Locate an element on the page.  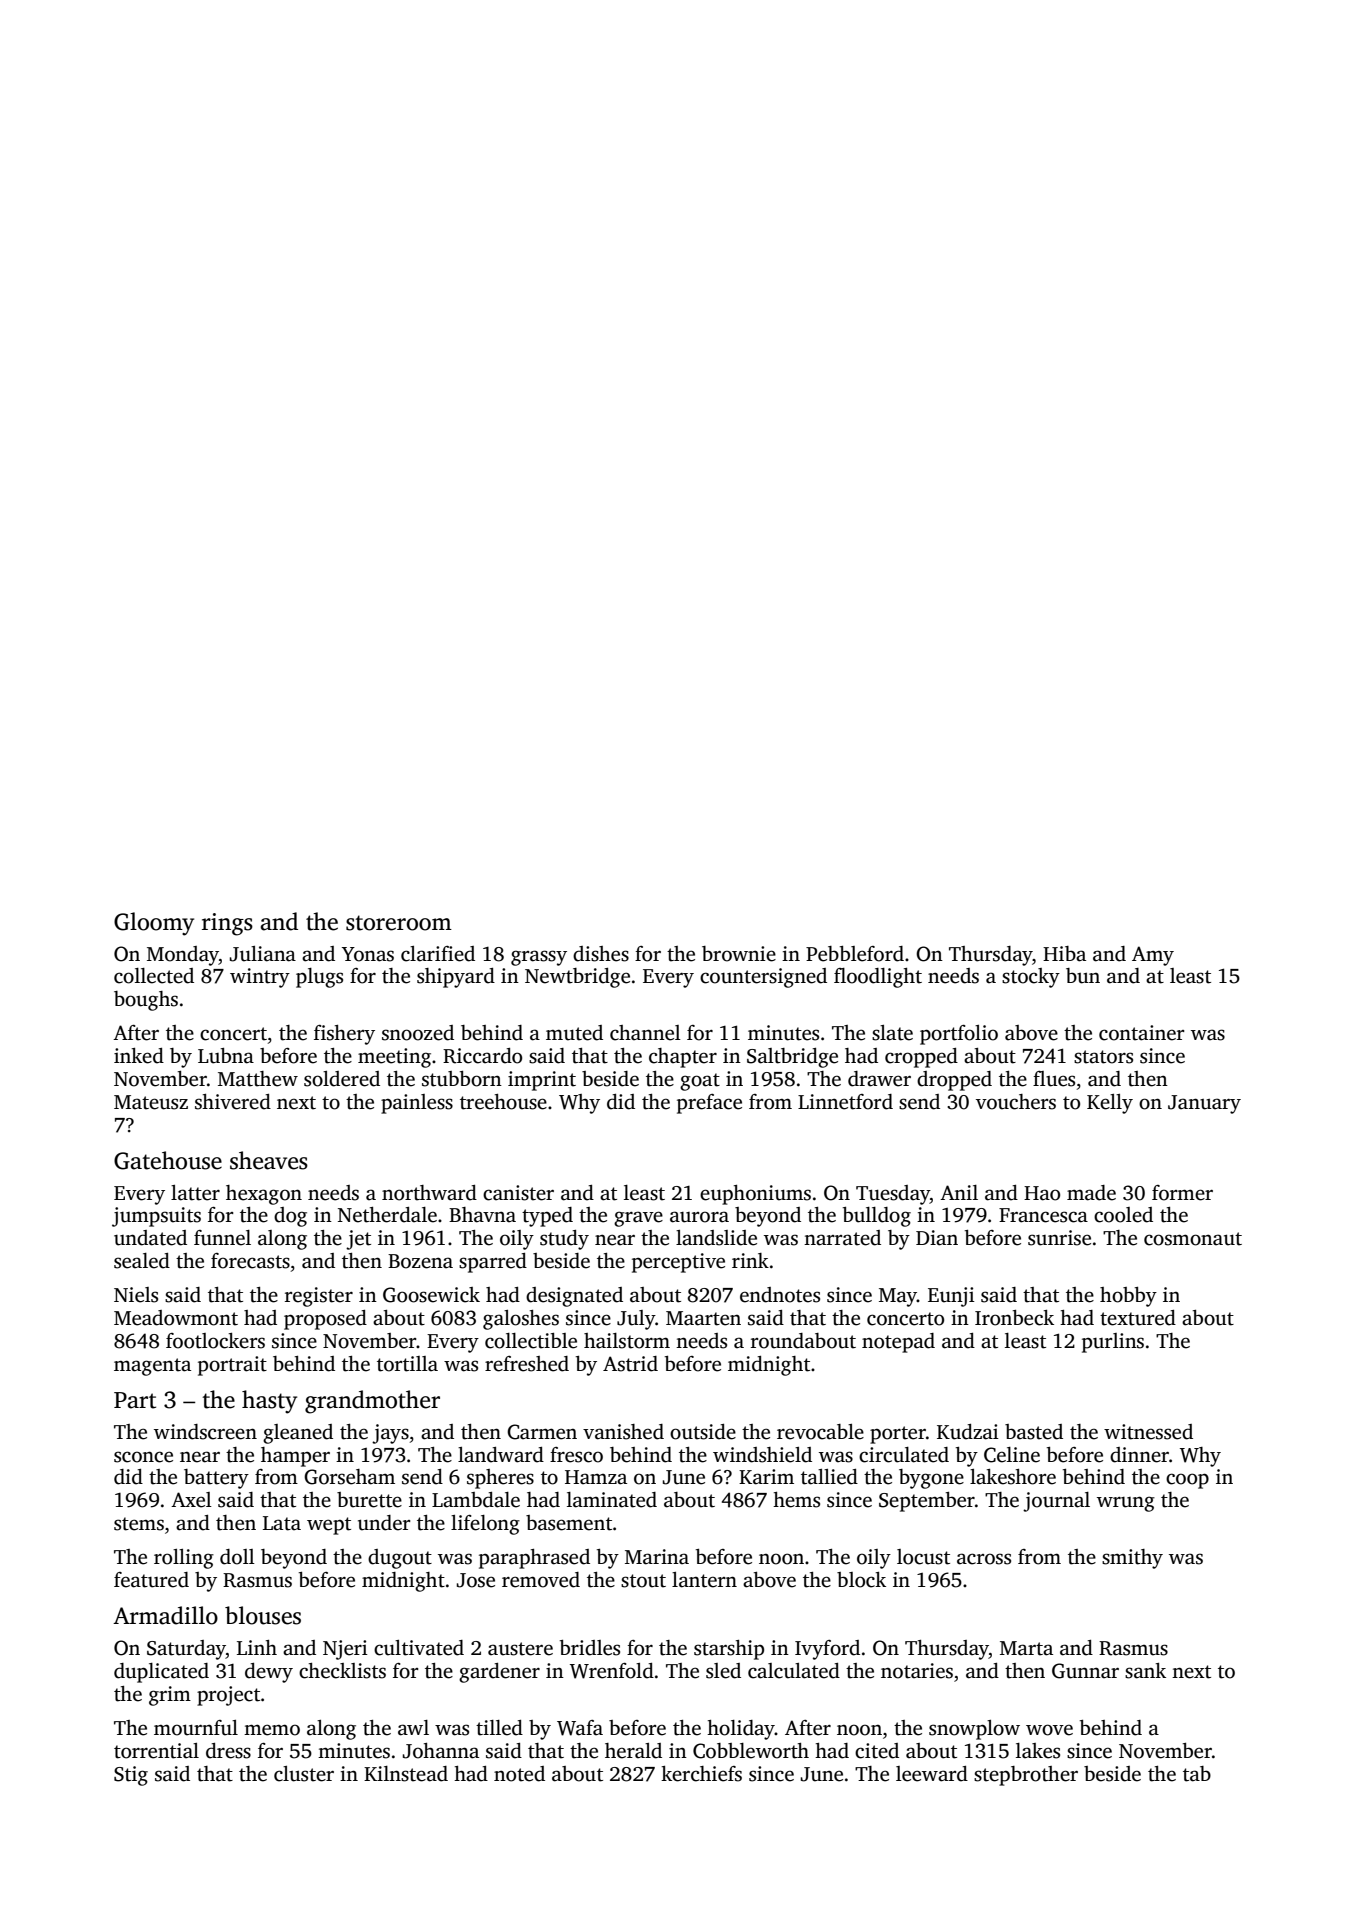
canister is located at coordinates (518, 1193).
